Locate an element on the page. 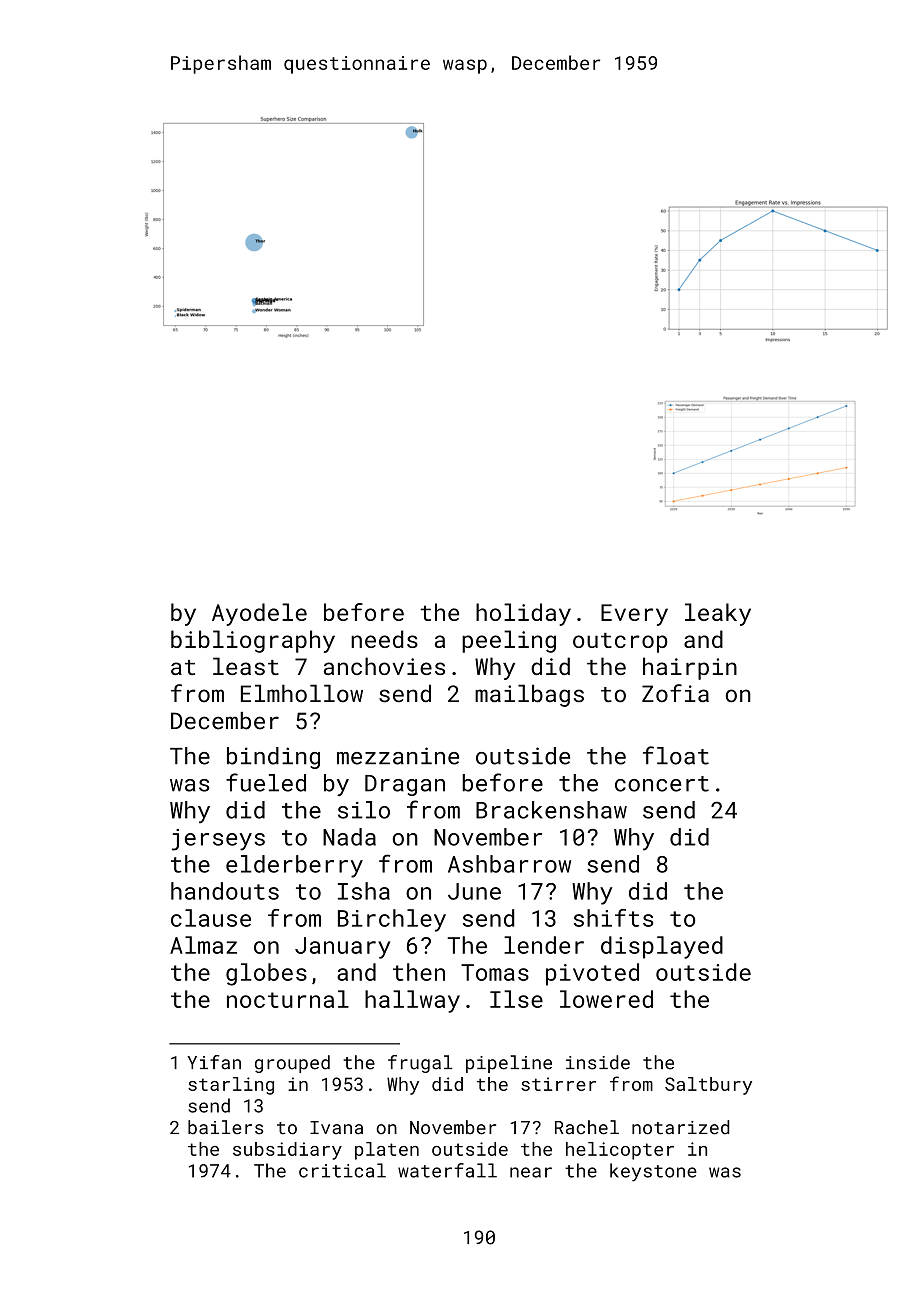 Image resolution: width=924 pixels, height=1311 pixels. holiday is located at coordinates (523, 614).
